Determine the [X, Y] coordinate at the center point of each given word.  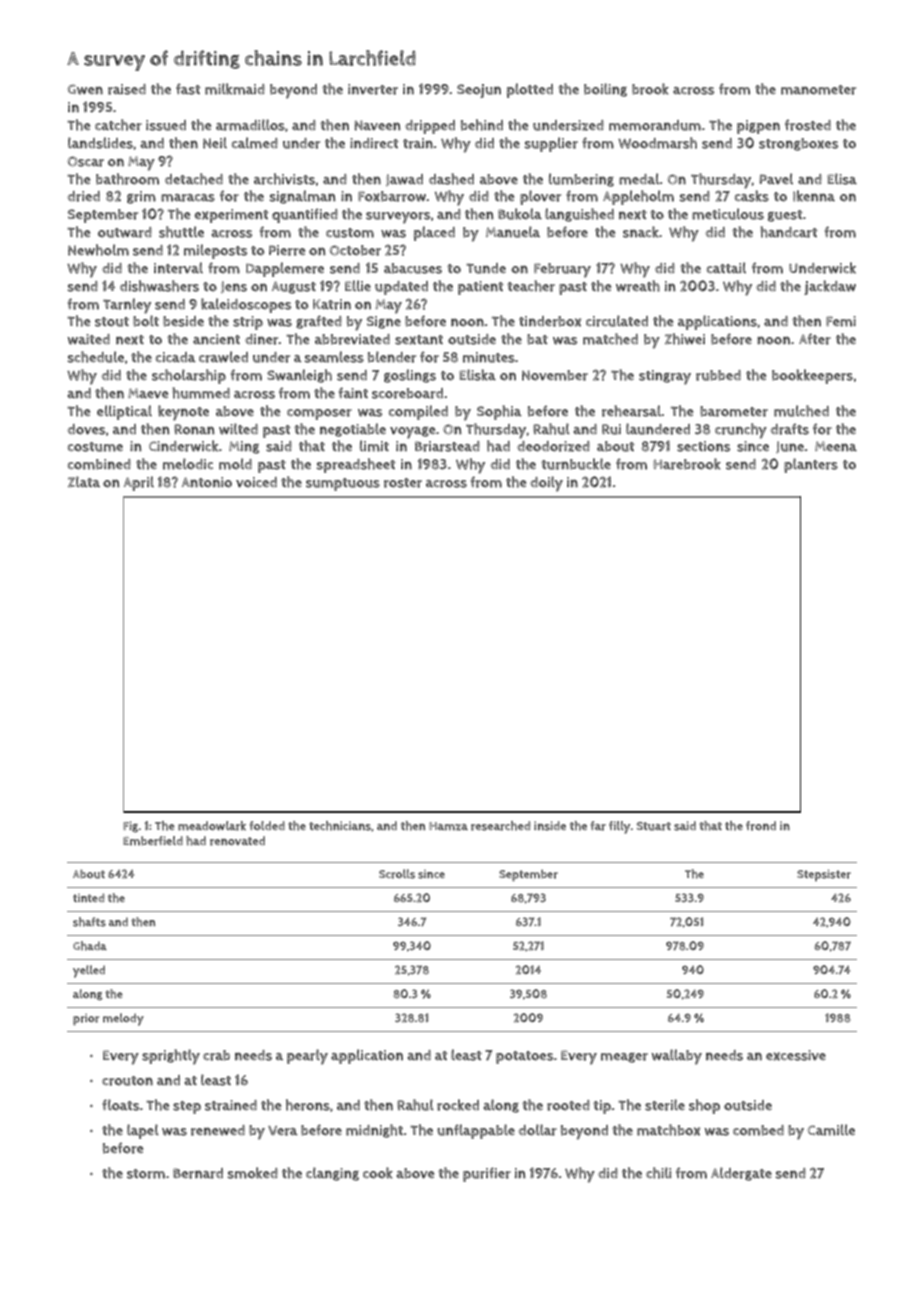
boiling [605, 90]
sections [703, 446]
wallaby [677, 1057]
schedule [96, 357]
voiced [256, 482]
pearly [307, 1057]
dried [83, 196]
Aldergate [741, 1174]
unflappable [476, 1131]
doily [546, 484]
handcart [789, 232]
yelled [89, 971]
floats [120, 1105]
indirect [374, 143]
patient [481, 288]
